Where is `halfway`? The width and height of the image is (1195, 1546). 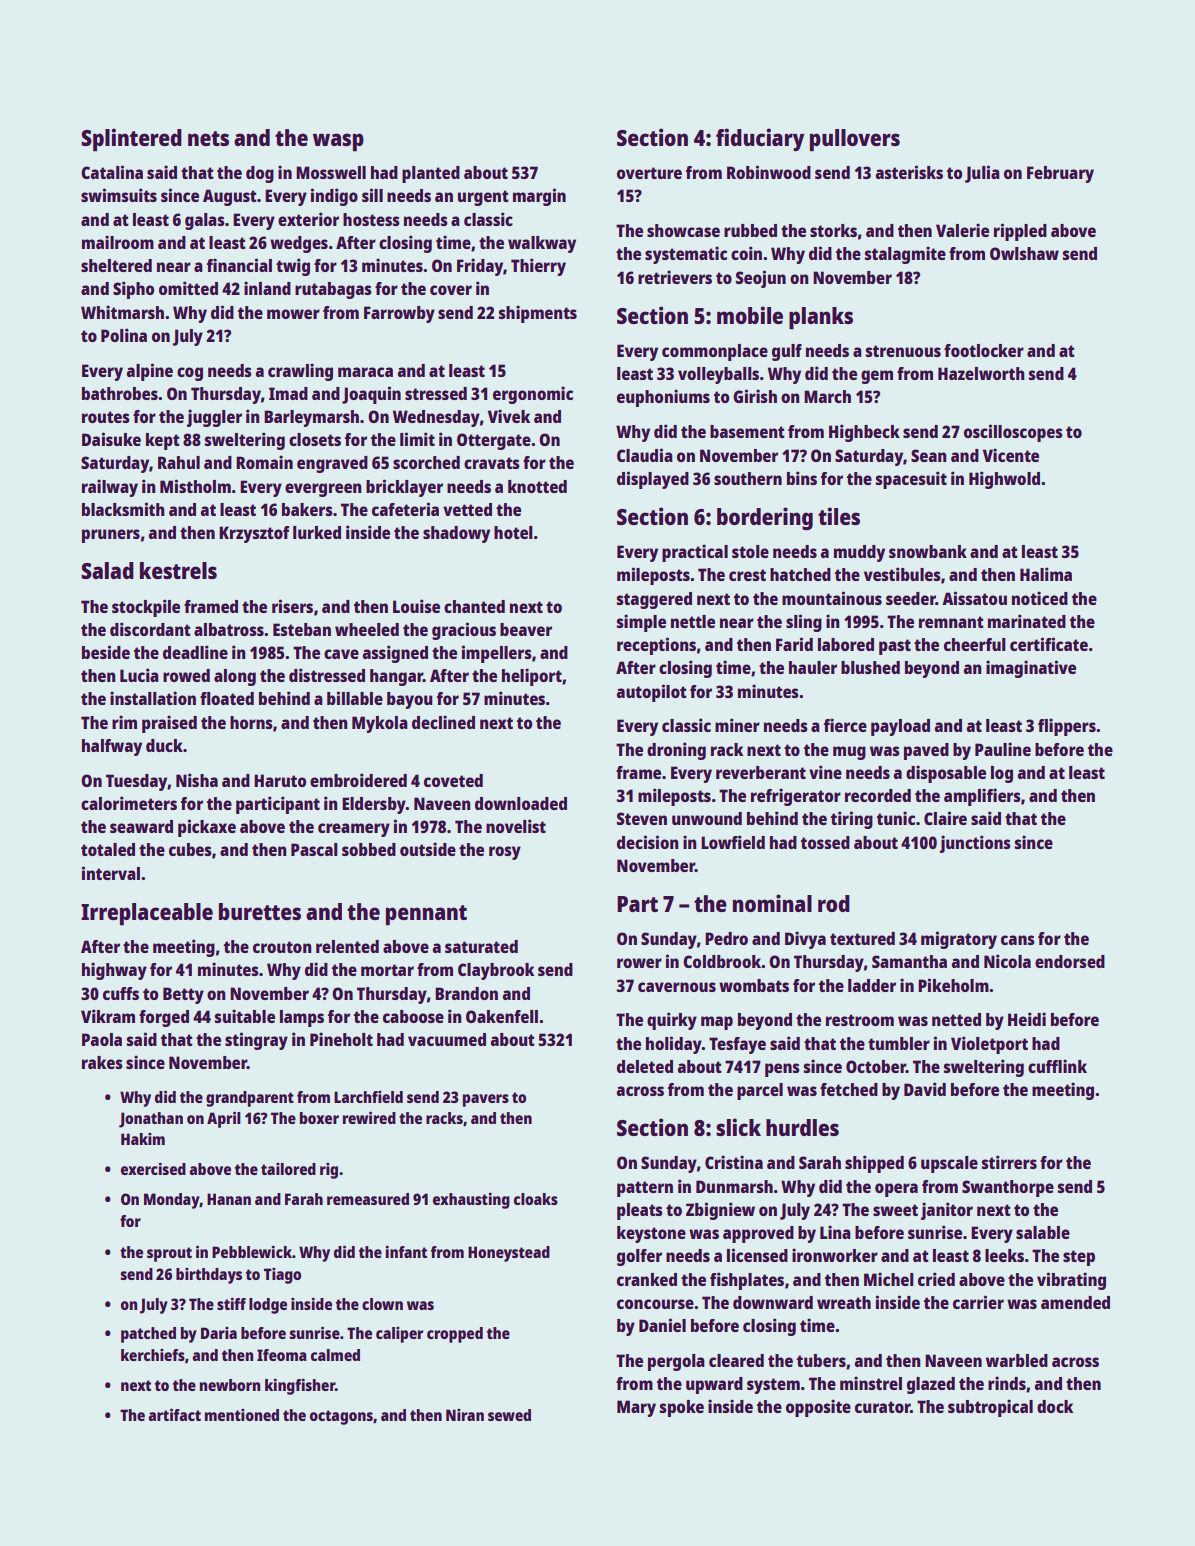 halfway is located at coordinates (112, 747).
